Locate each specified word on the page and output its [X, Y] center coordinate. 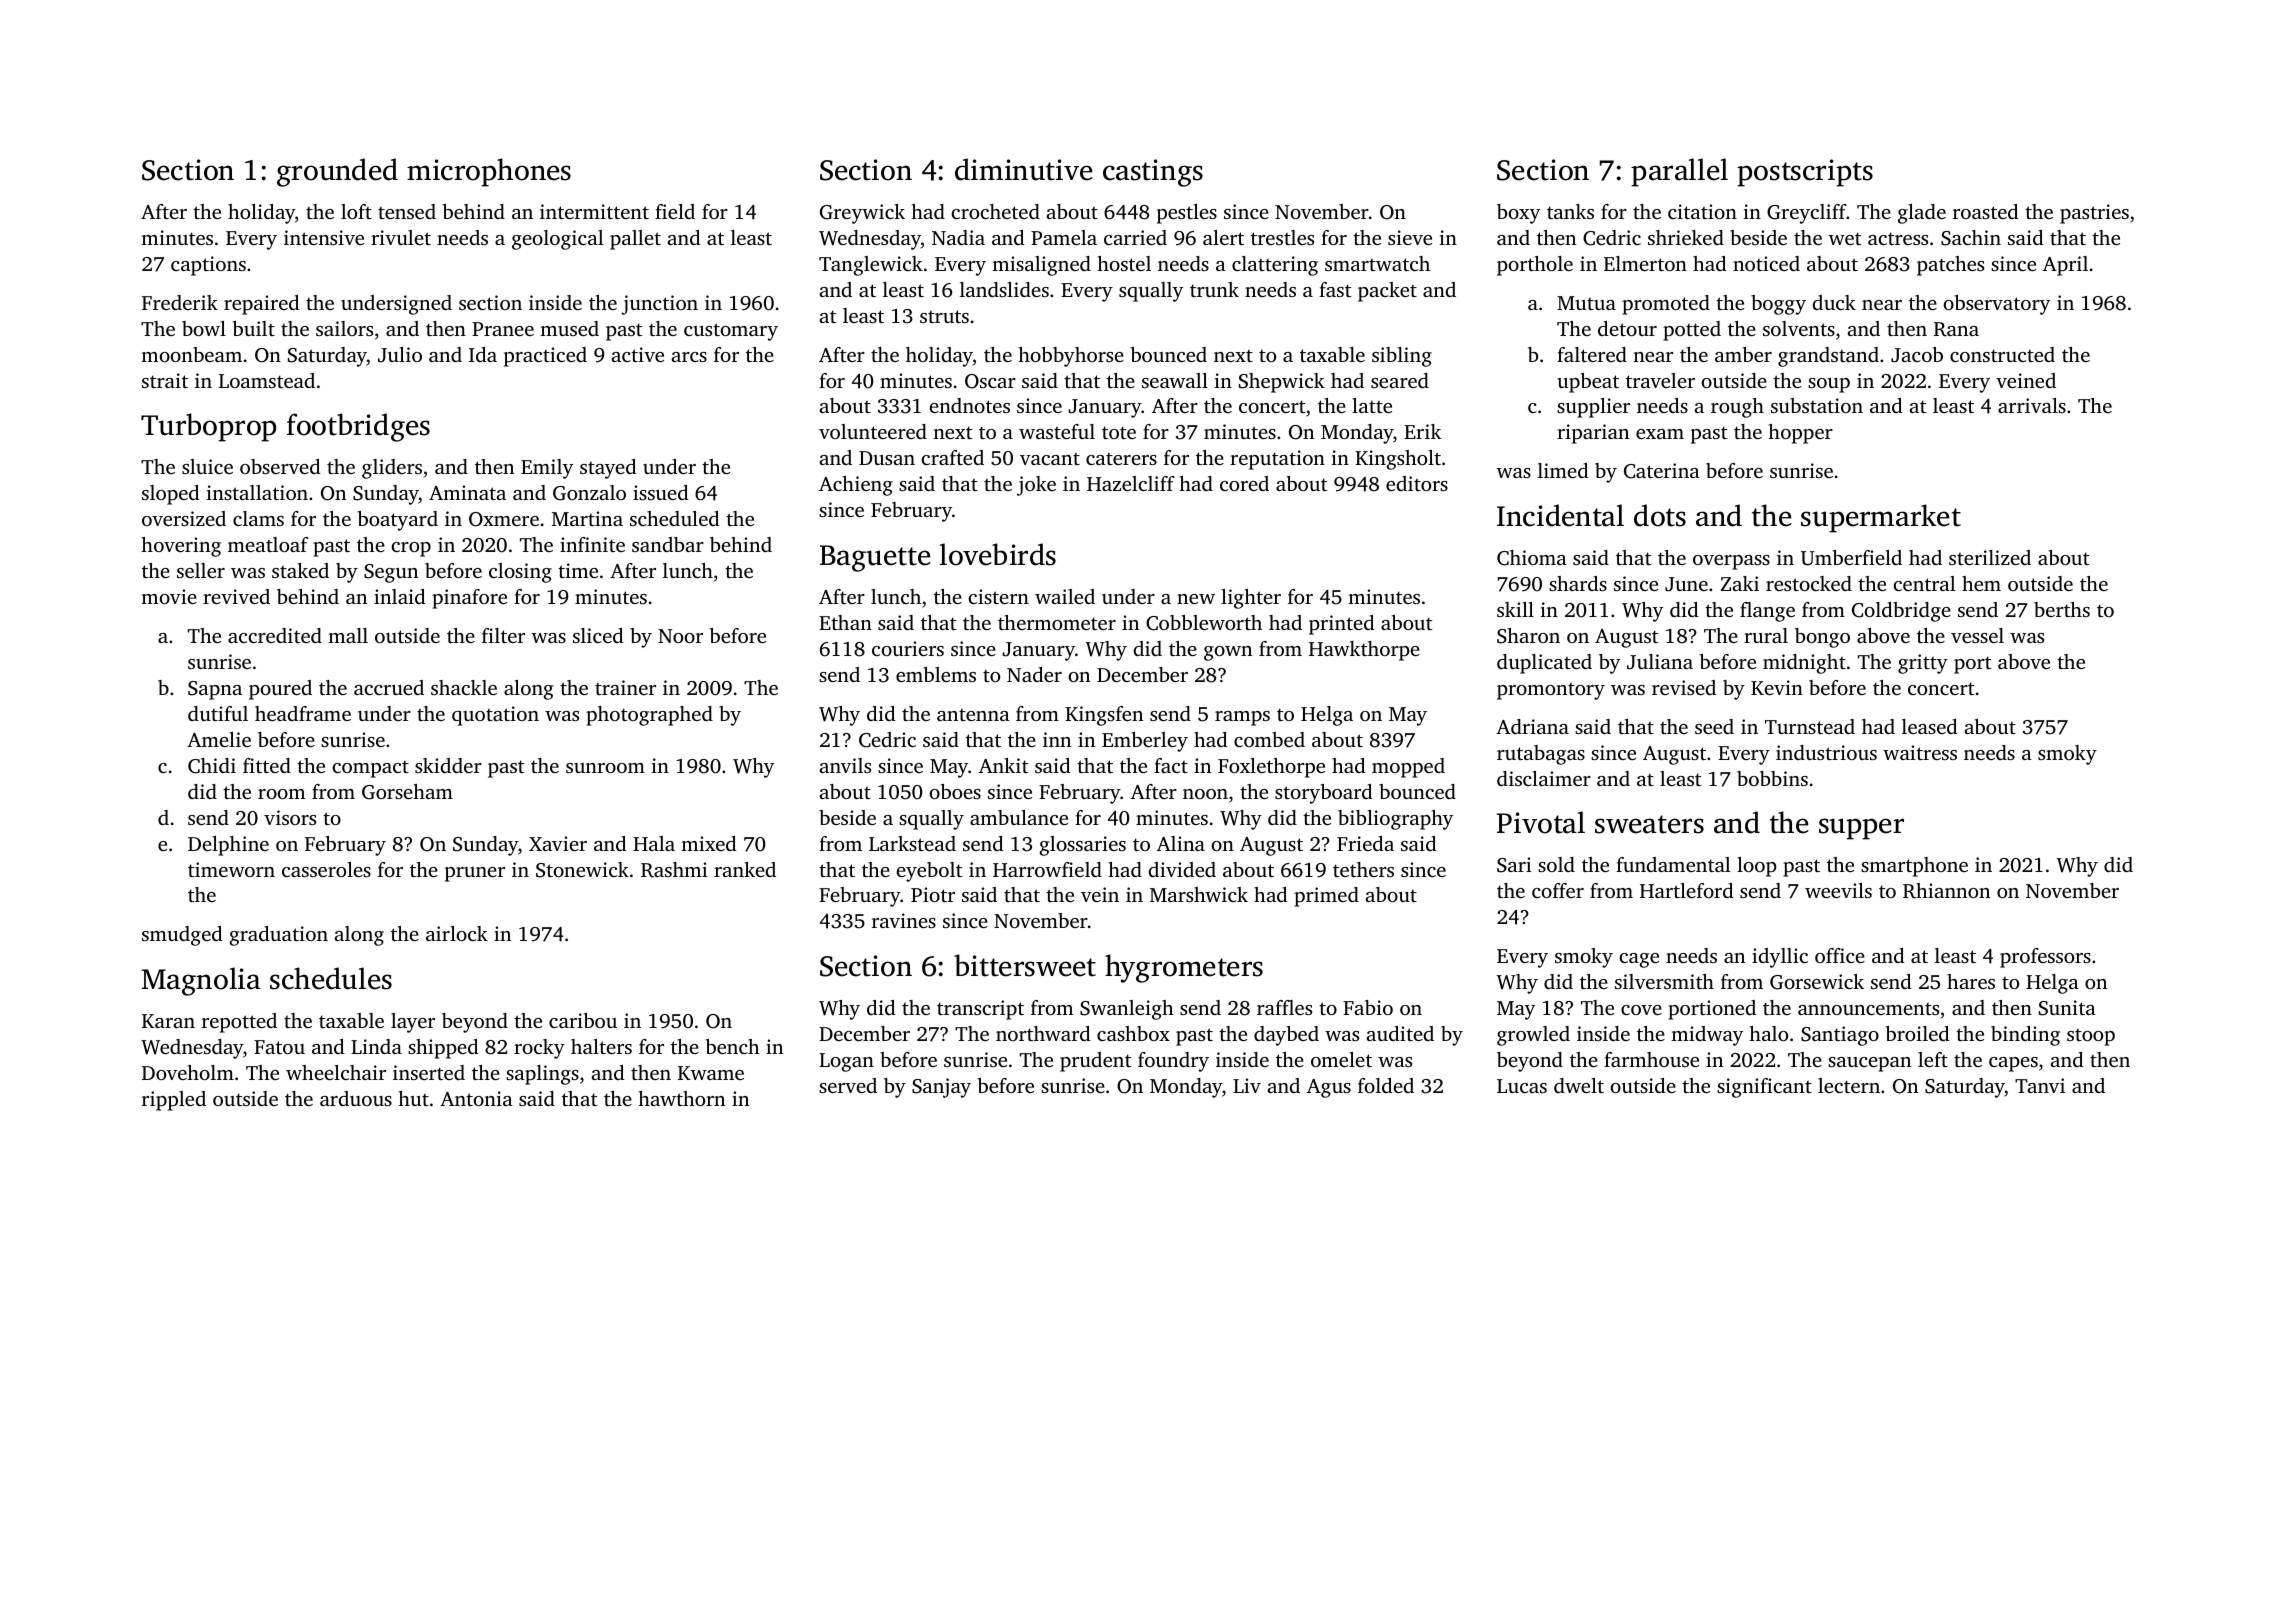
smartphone [1914, 867]
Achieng [856, 486]
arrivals [2032, 405]
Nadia [958, 237]
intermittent [594, 211]
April [2065, 266]
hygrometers [1184, 968]
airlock [457, 933]
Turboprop [208, 427]
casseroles [326, 869]
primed [1326, 897]
